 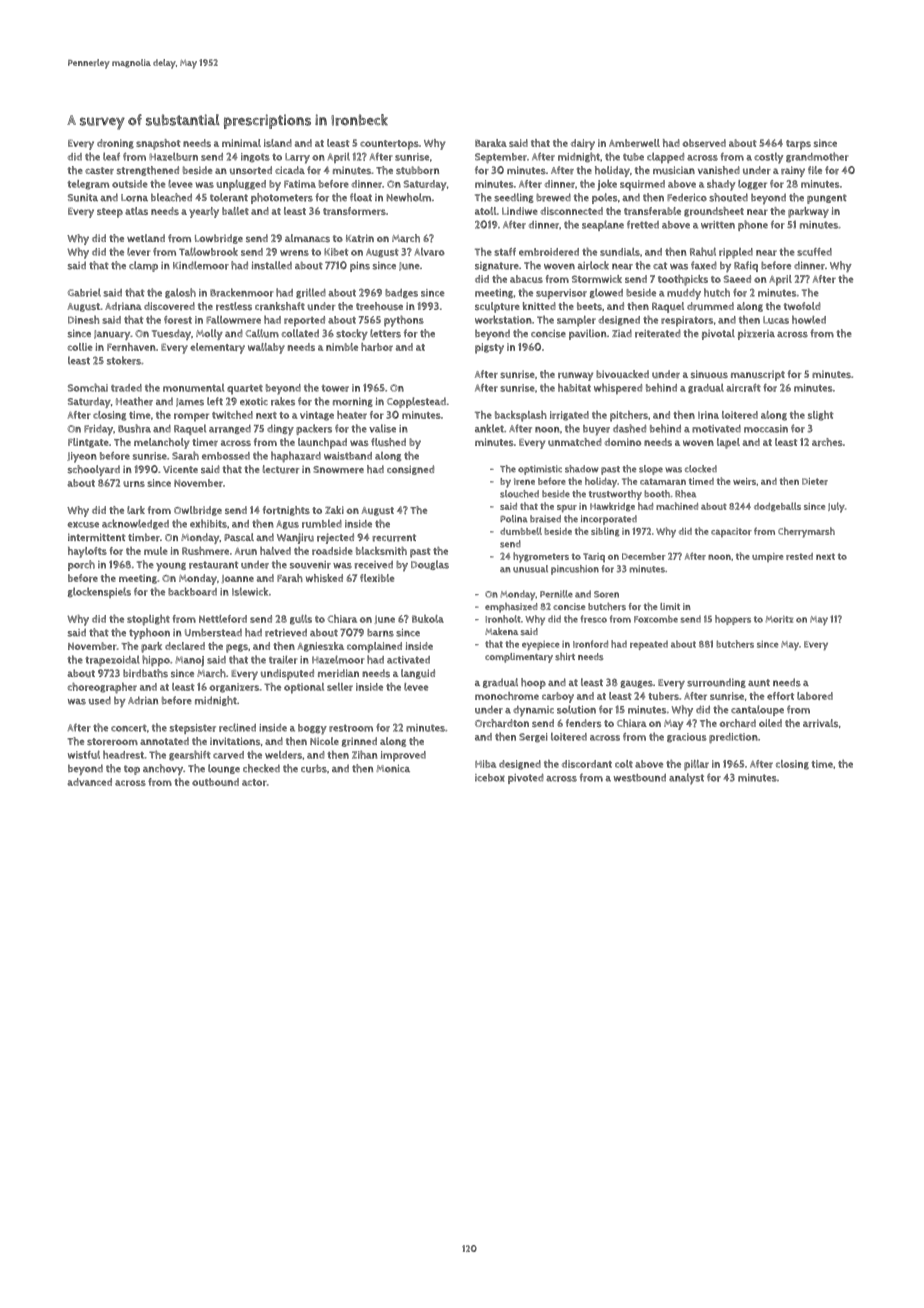 What do you see at coordinates (809, 319) in the document?
I see `howled` at bounding box center [809, 319].
